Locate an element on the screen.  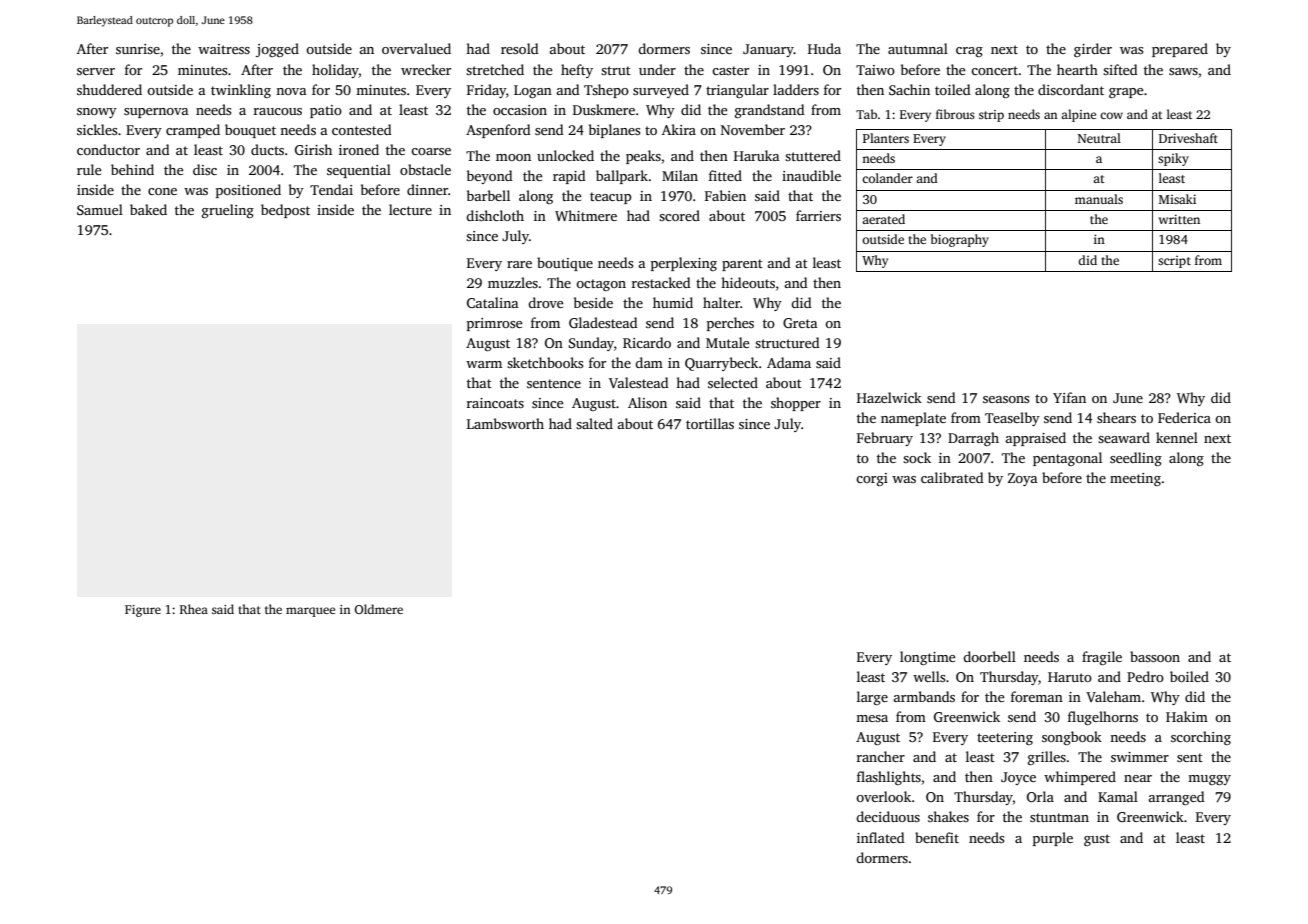
Haruka is located at coordinates (757, 155).
